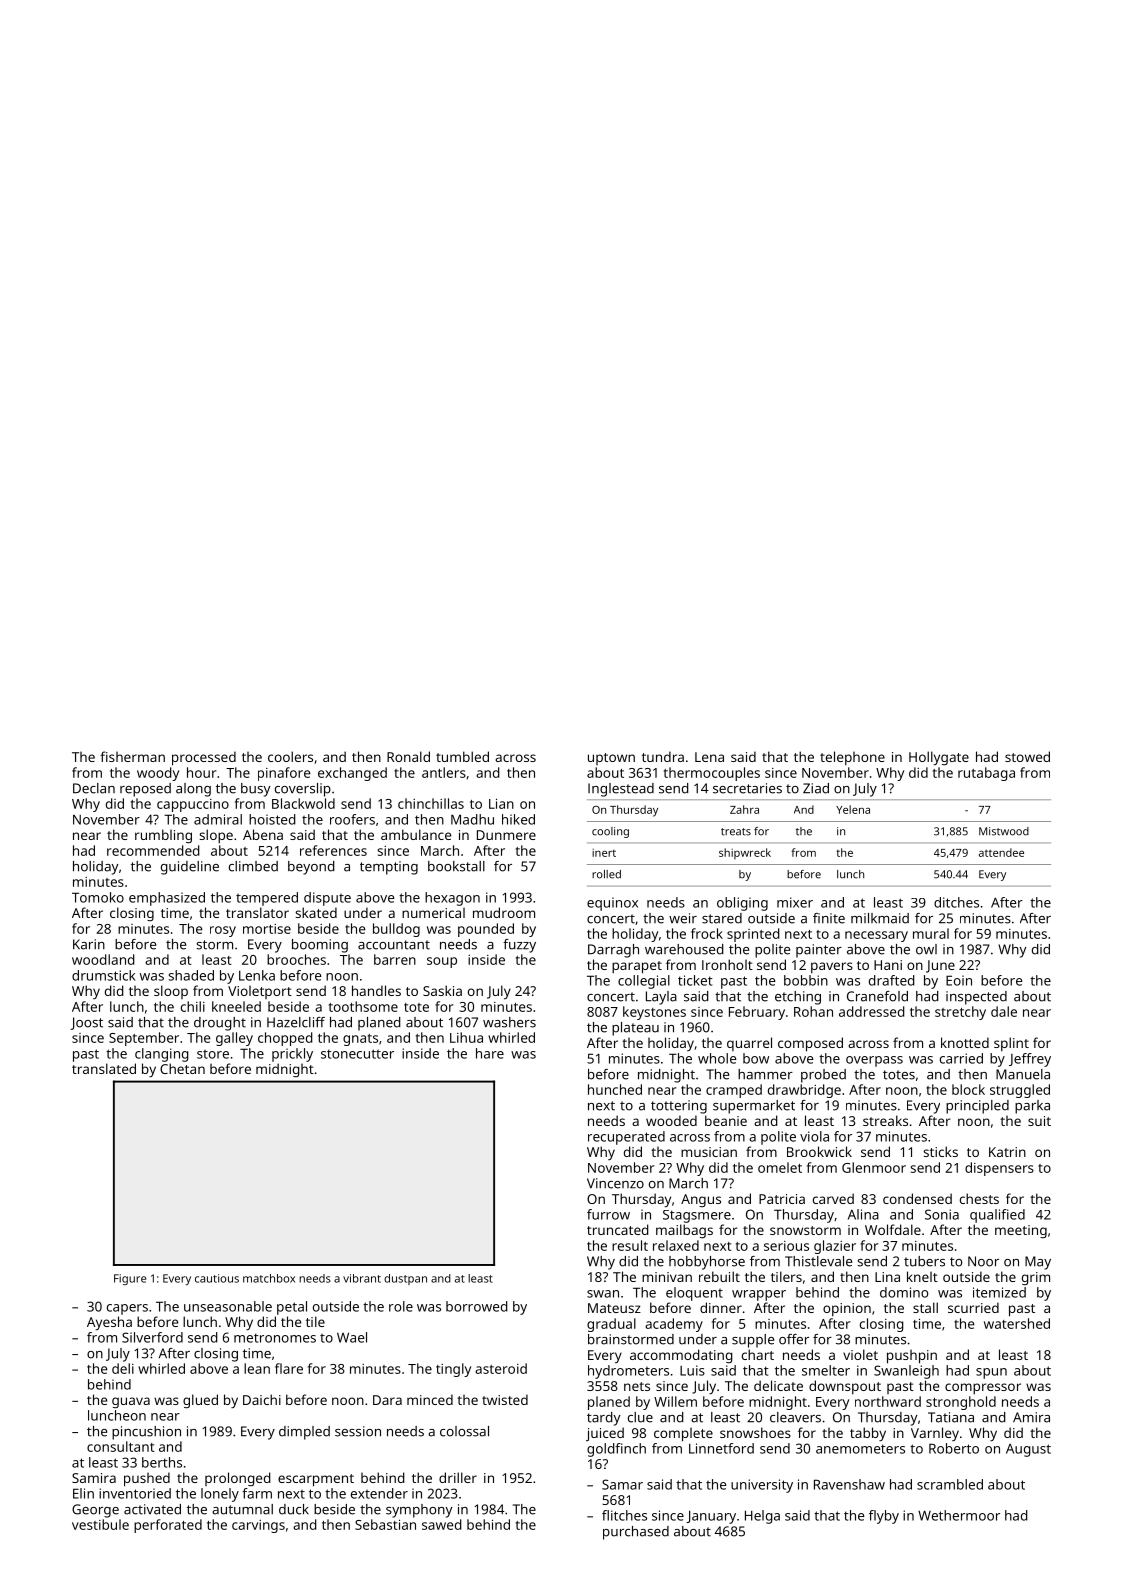 Image resolution: width=1123 pixels, height=1589 pixels. What do you see at coordinates (614, 1308) in the document?
I see `Mateusz` at bounding box center [614, 1308].
